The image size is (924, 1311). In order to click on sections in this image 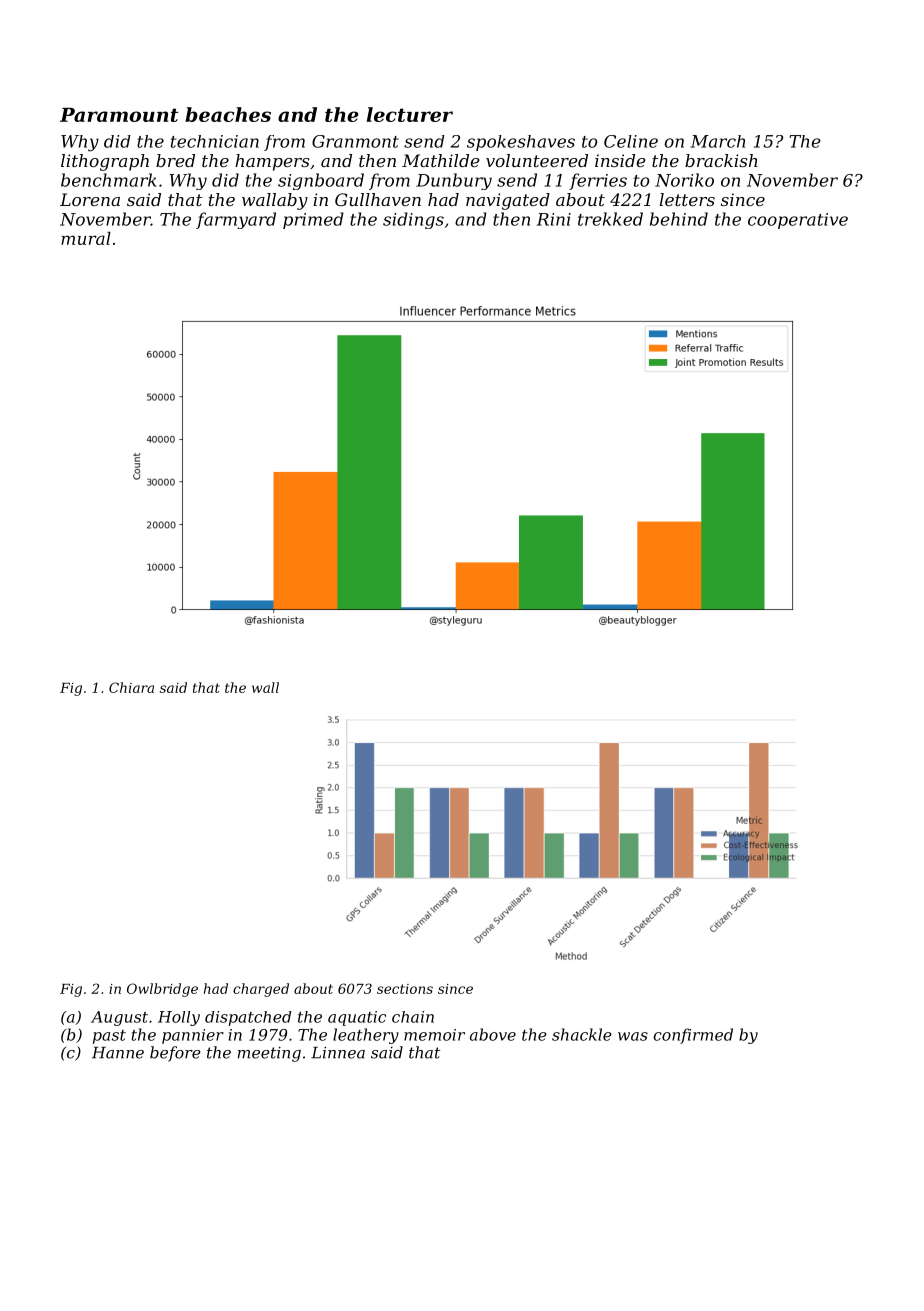, I will do `click(405, 989)`.
